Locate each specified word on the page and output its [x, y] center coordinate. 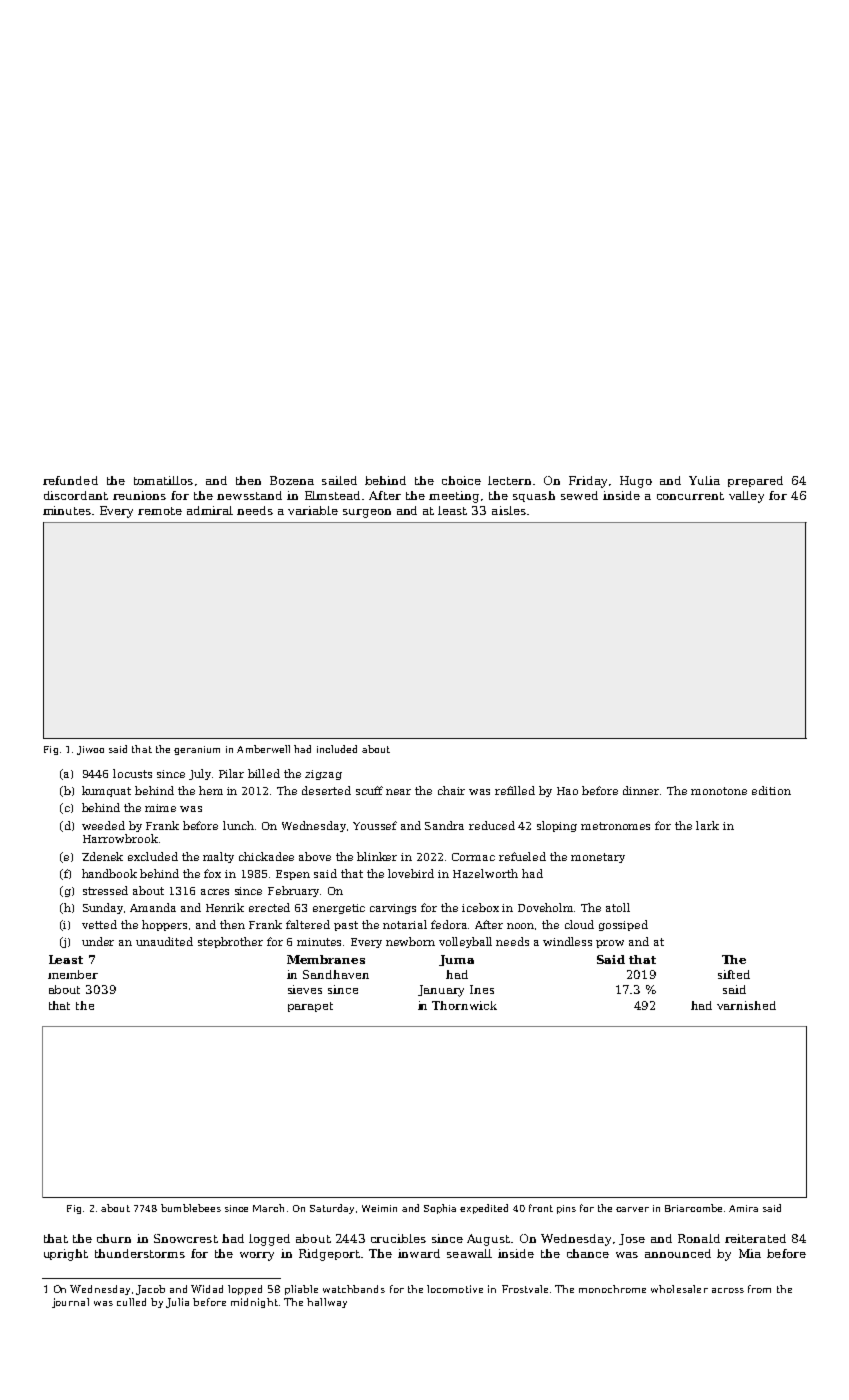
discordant [76, 495]
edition [771, 790]
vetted [99, 924]
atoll [618, 907]
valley [746, 497]
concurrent [690, 496]
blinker [377, 856]
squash [534, 496]
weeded [103, 825]
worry [257, 1256]
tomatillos [163, 480]
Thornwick [464, 1005]
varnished [746, 1005]
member [73, 974]
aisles [509, 510]
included [337, 749]
